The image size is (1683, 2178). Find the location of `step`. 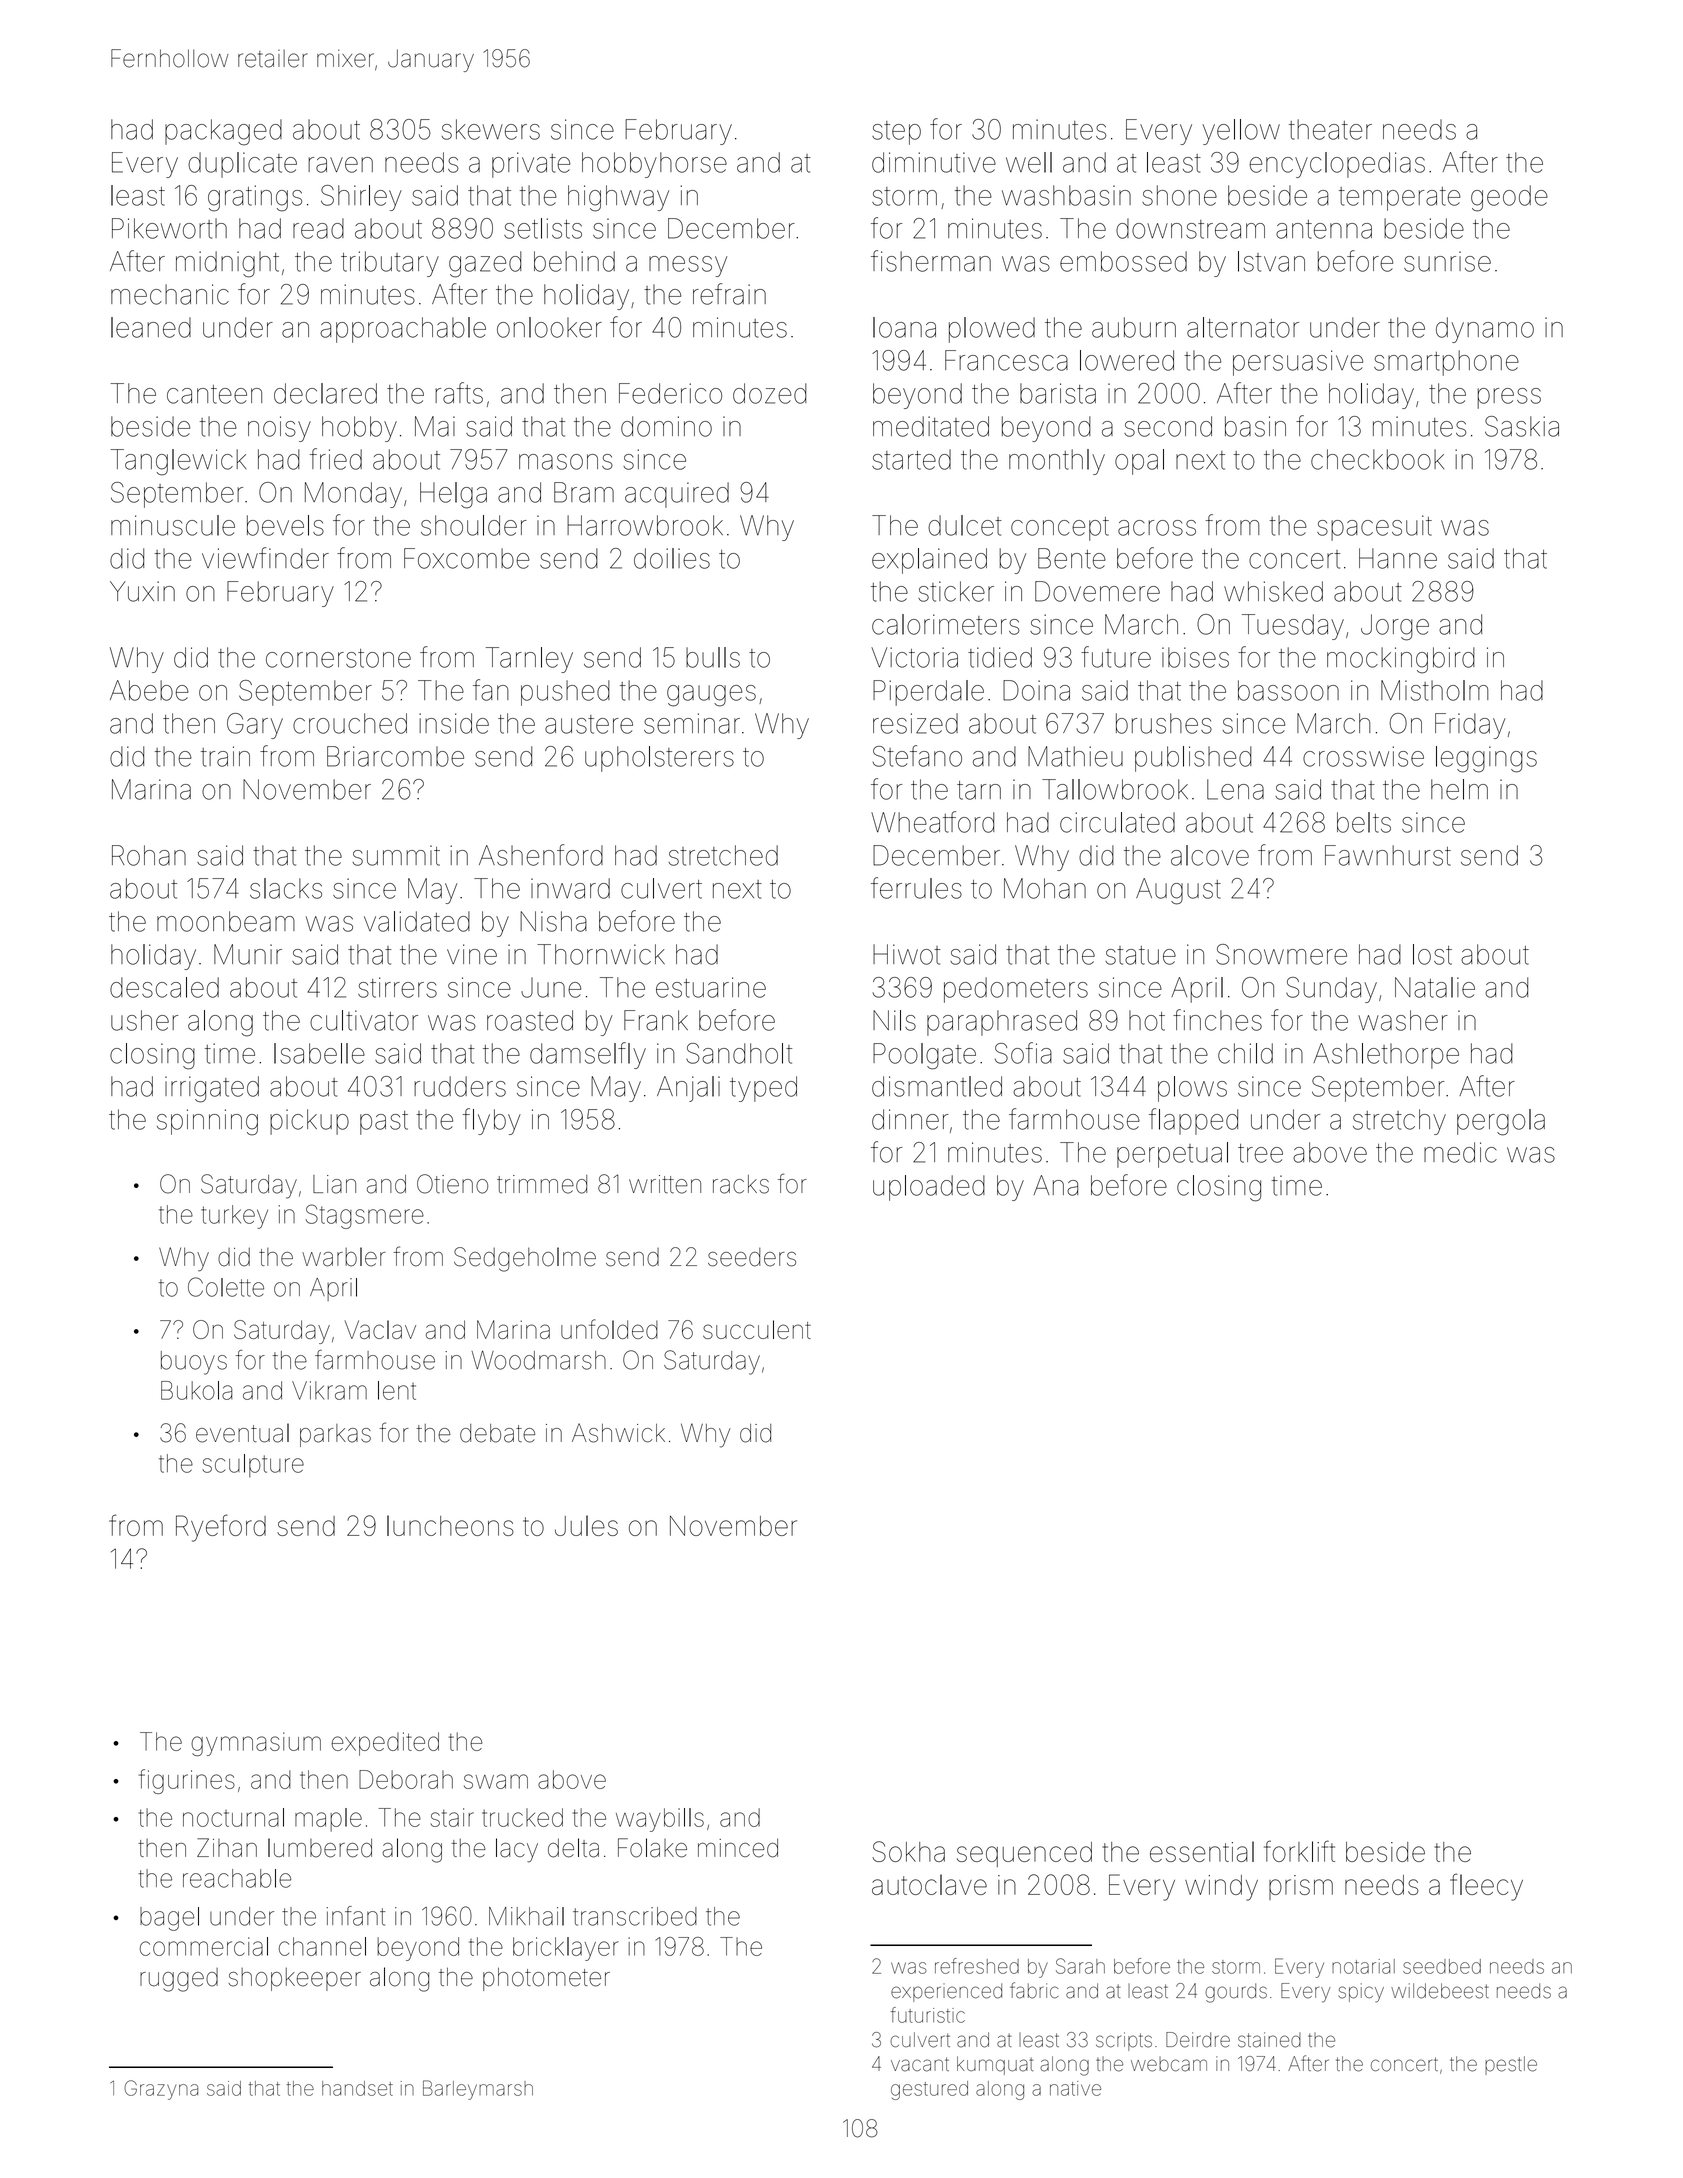

step is located at coordinates (896, 133).
